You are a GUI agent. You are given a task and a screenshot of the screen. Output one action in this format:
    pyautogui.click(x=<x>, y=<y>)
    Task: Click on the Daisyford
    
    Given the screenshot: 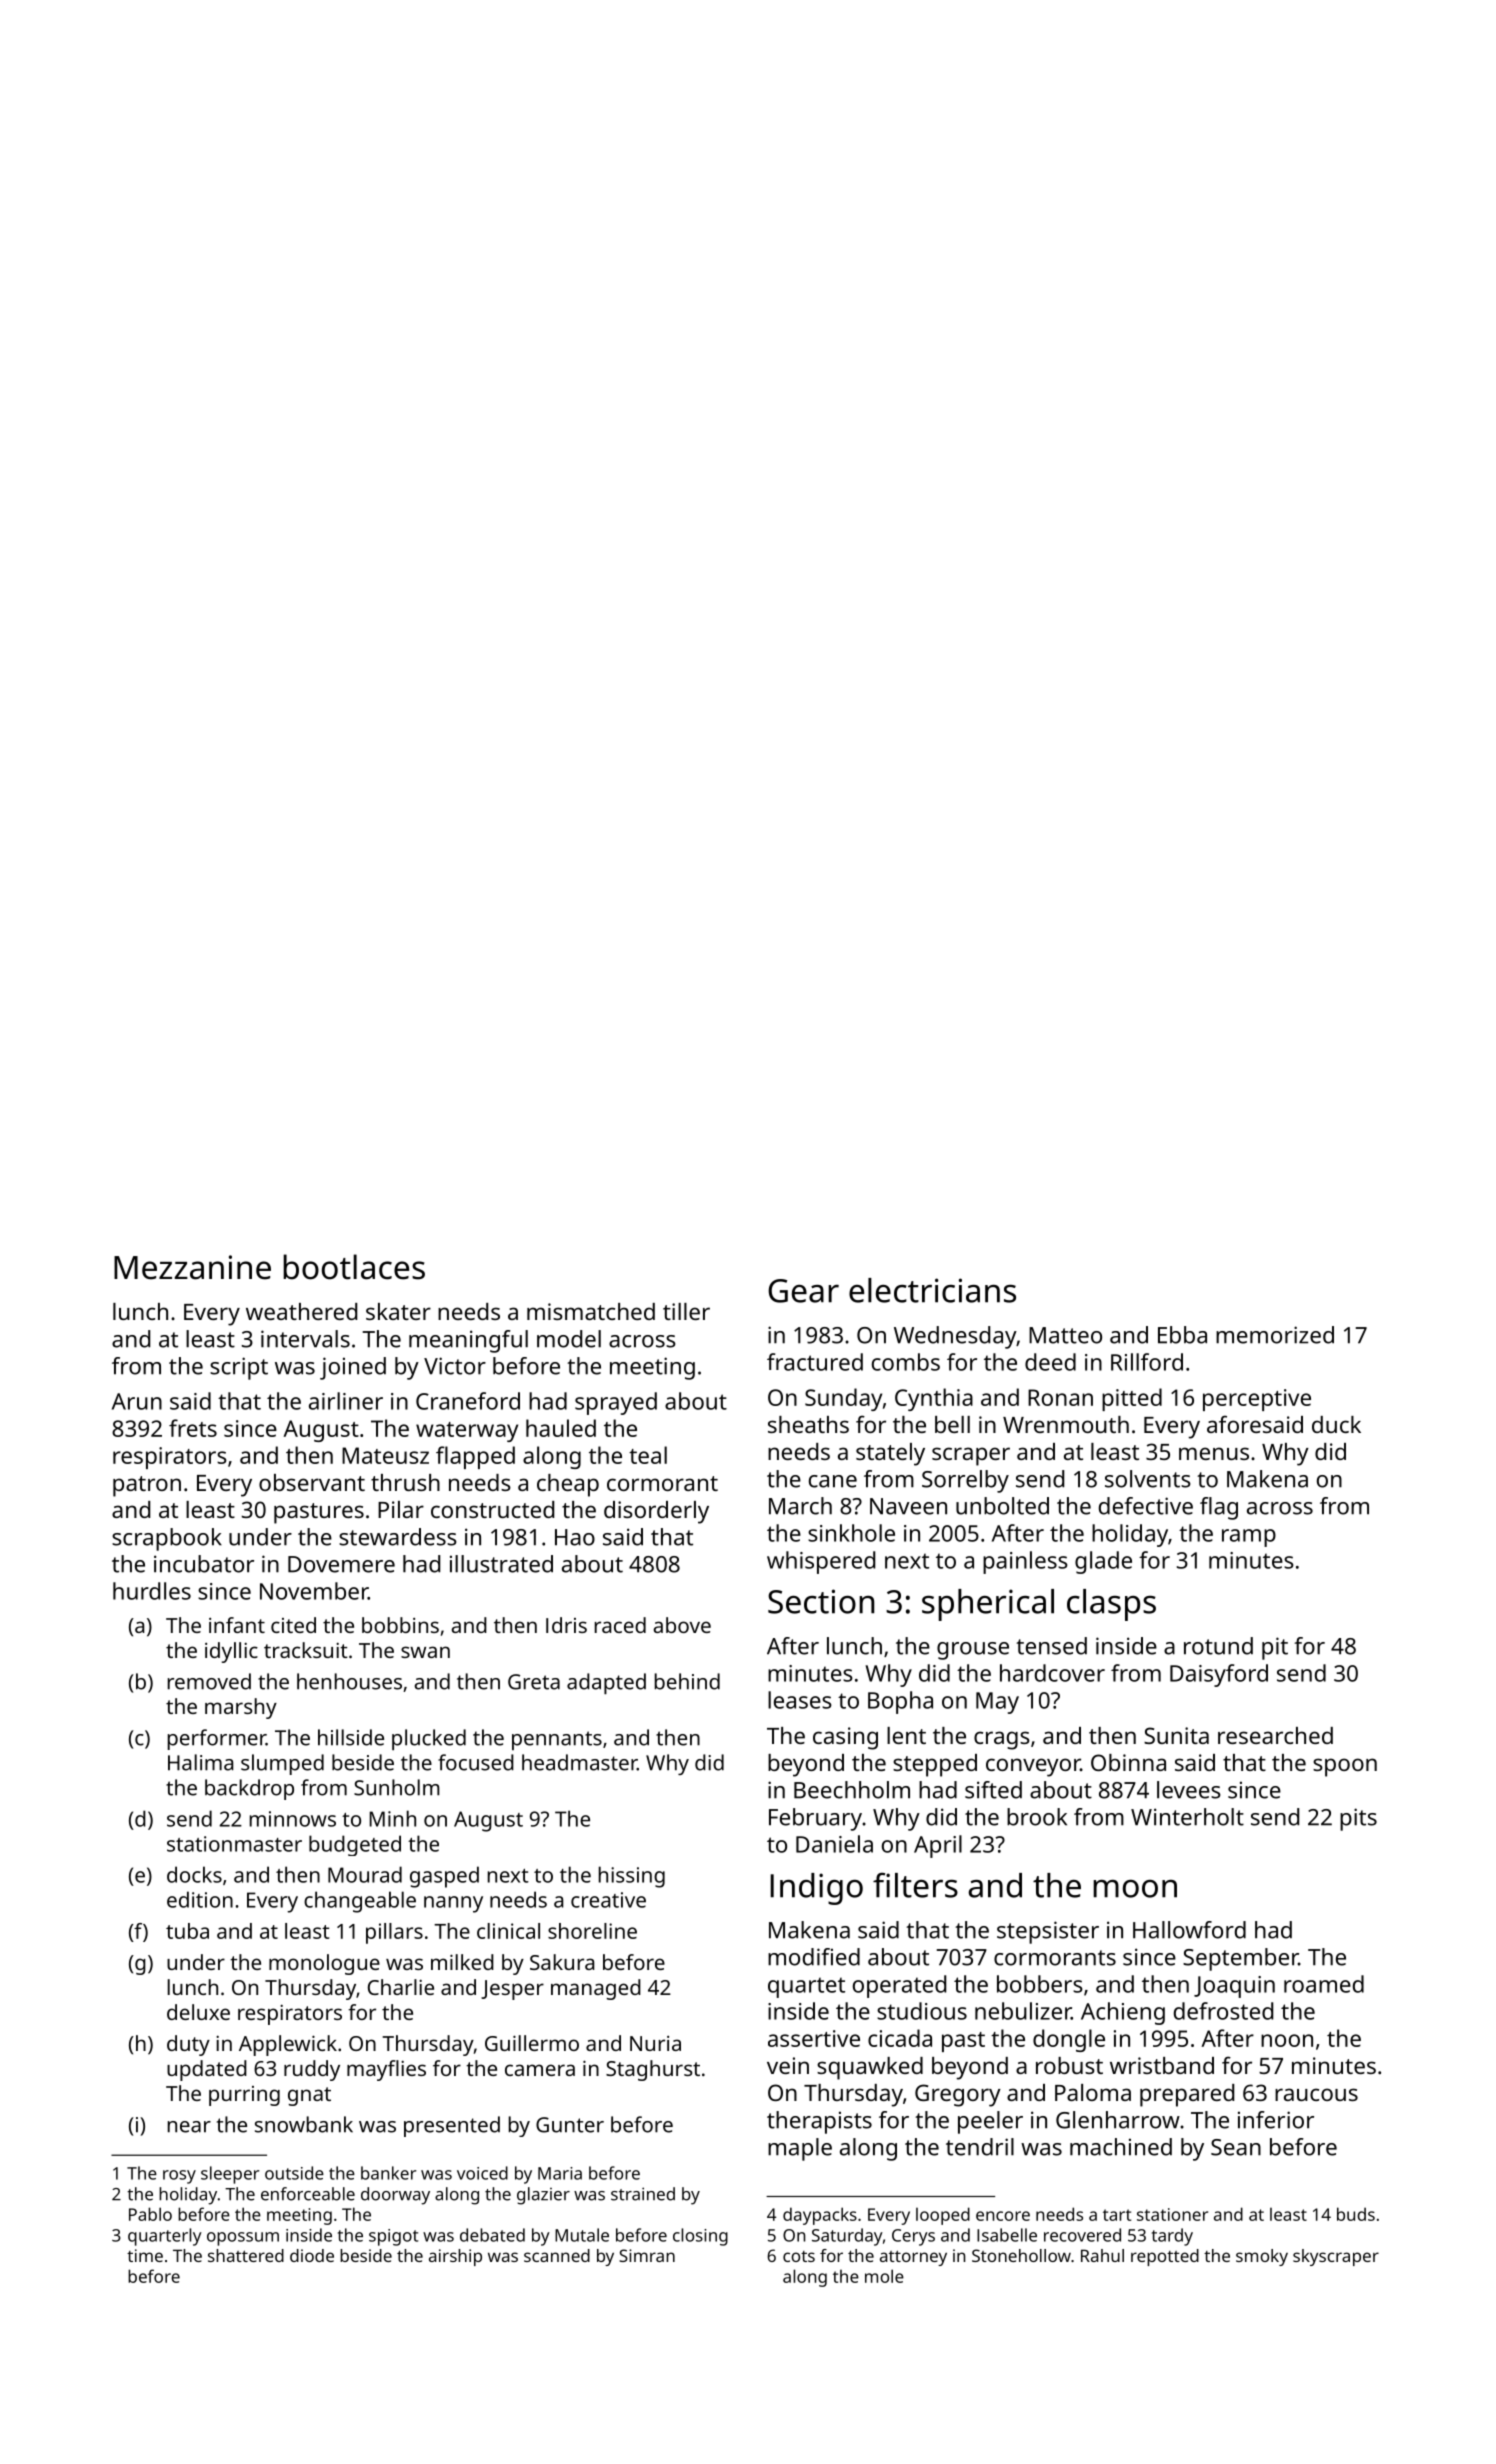 What is the action you would take?
    pyautogui.click(x=1219, y=1675)
